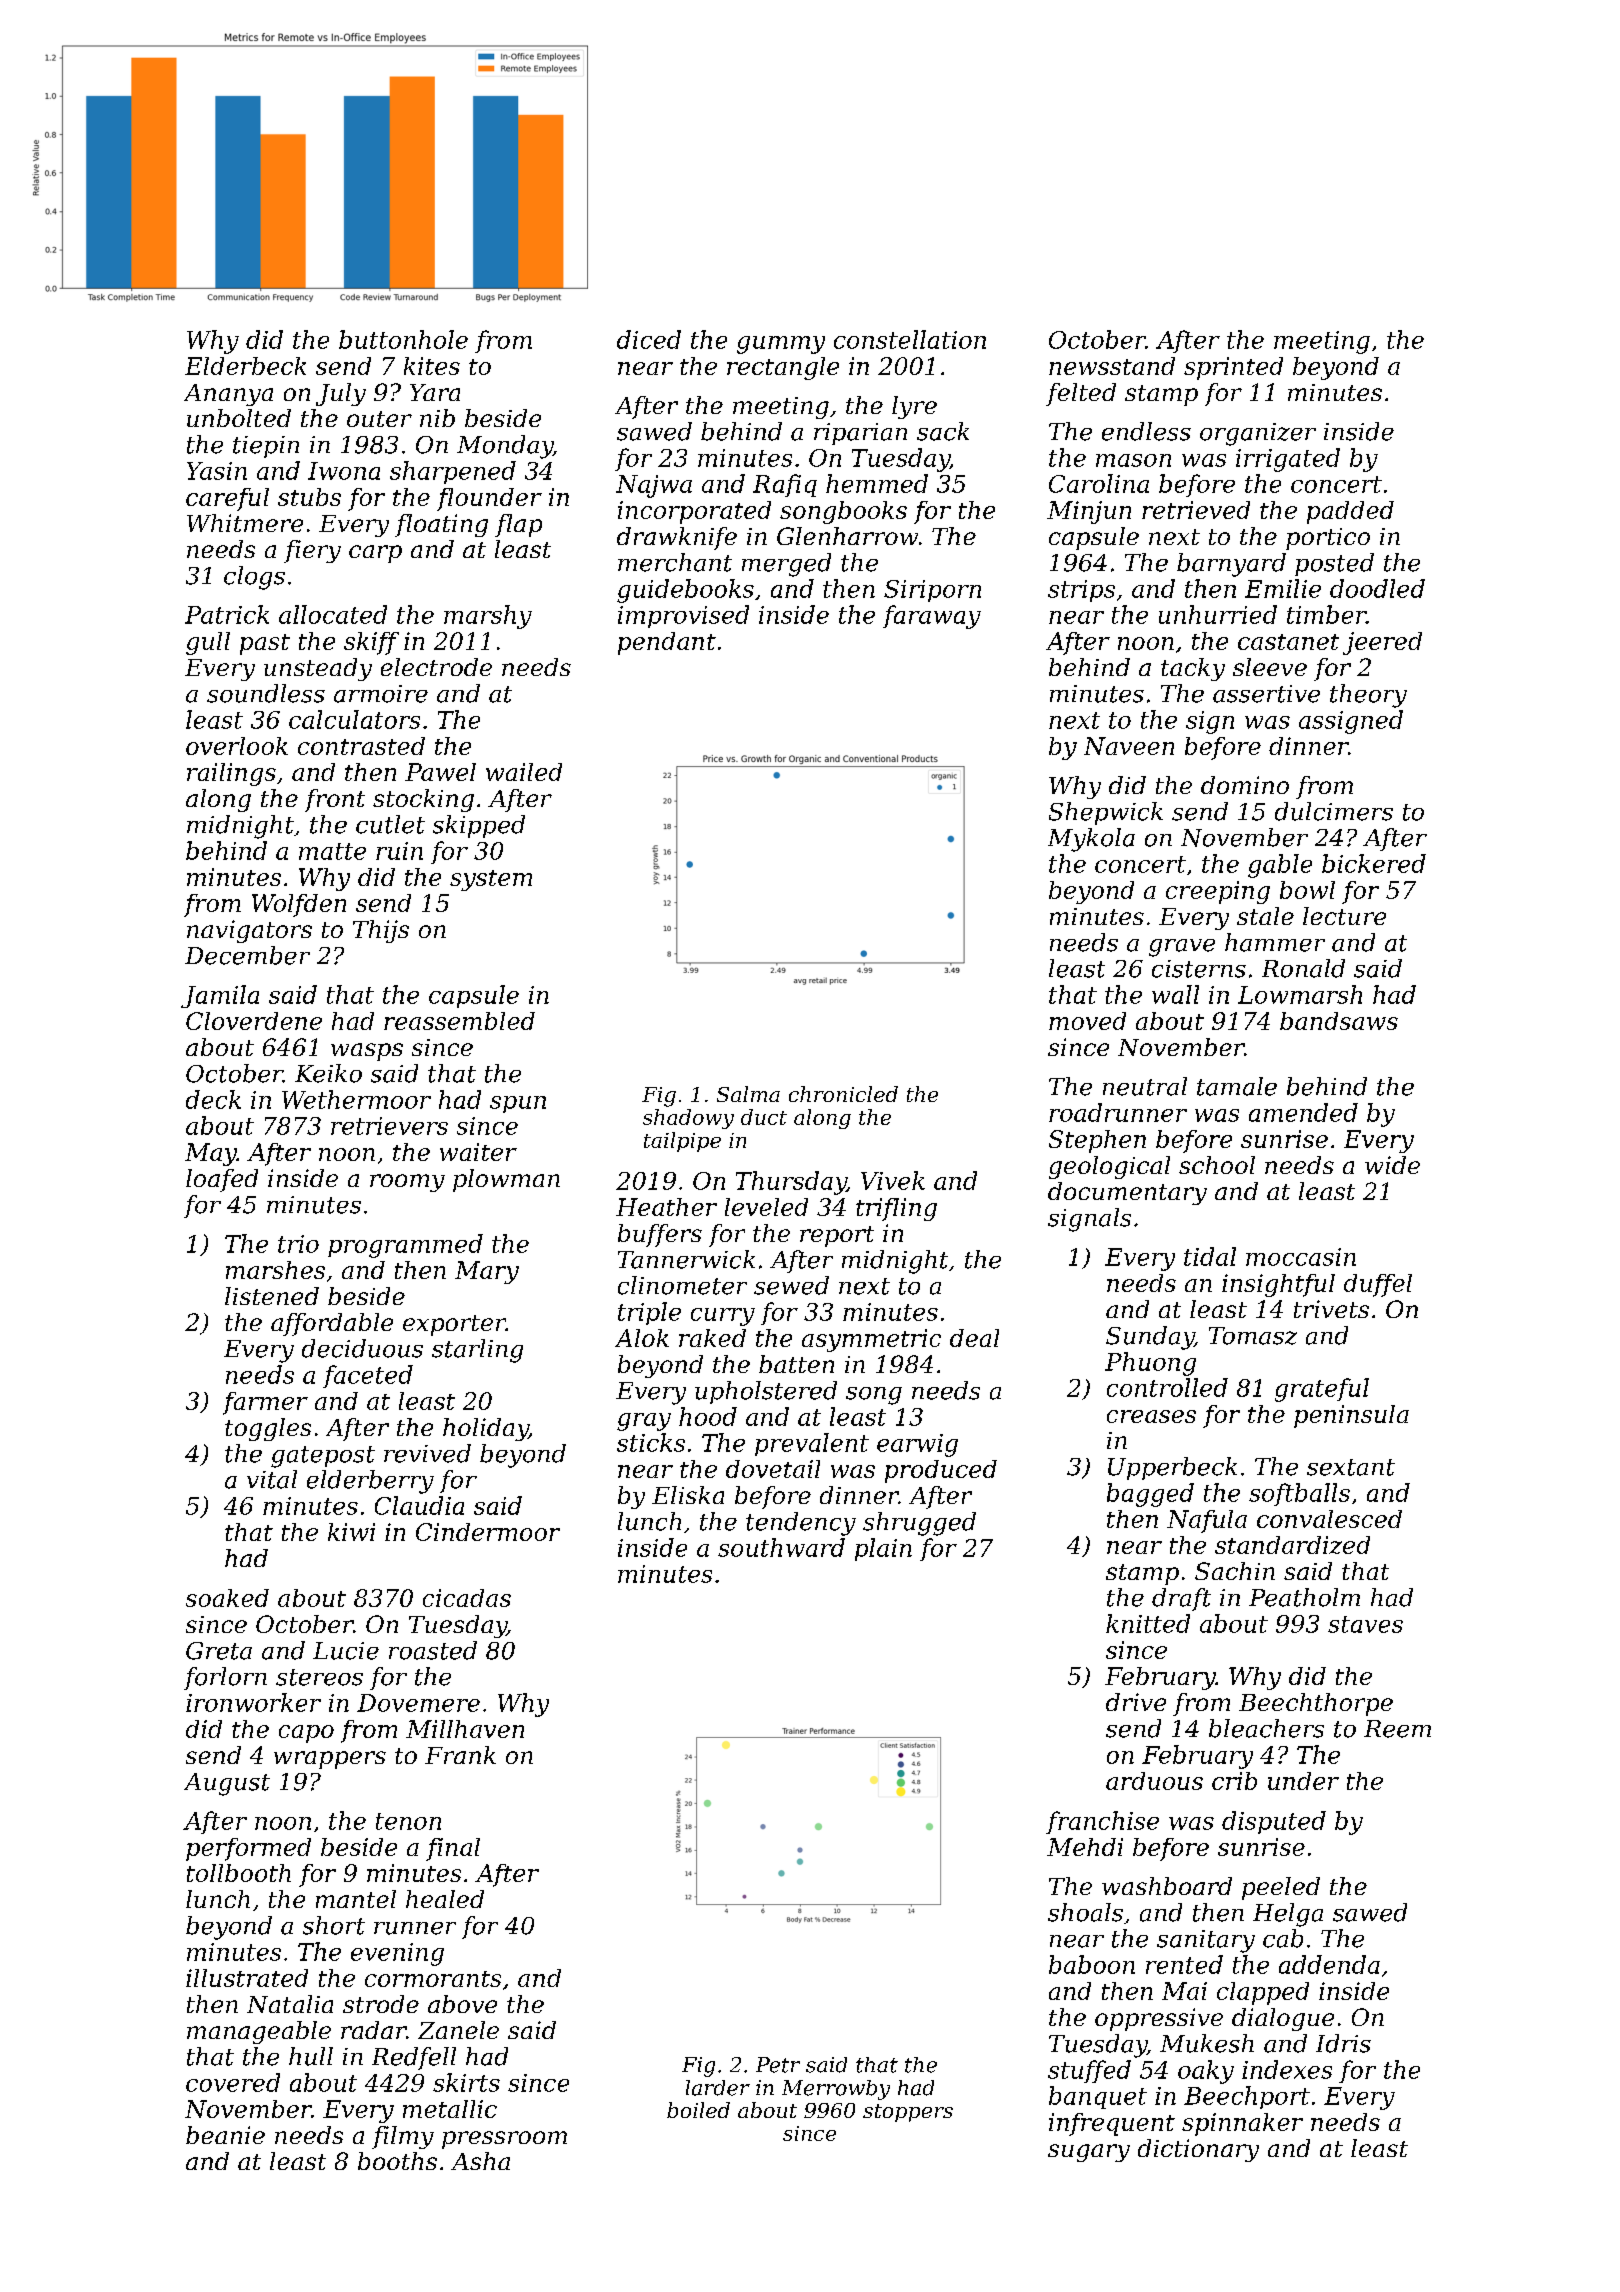 The height and width of the document is (2292, 1620). What do you see at coordinates (453, 472) in the document?
I see `sharpened` at bounding box center [453, 472].
